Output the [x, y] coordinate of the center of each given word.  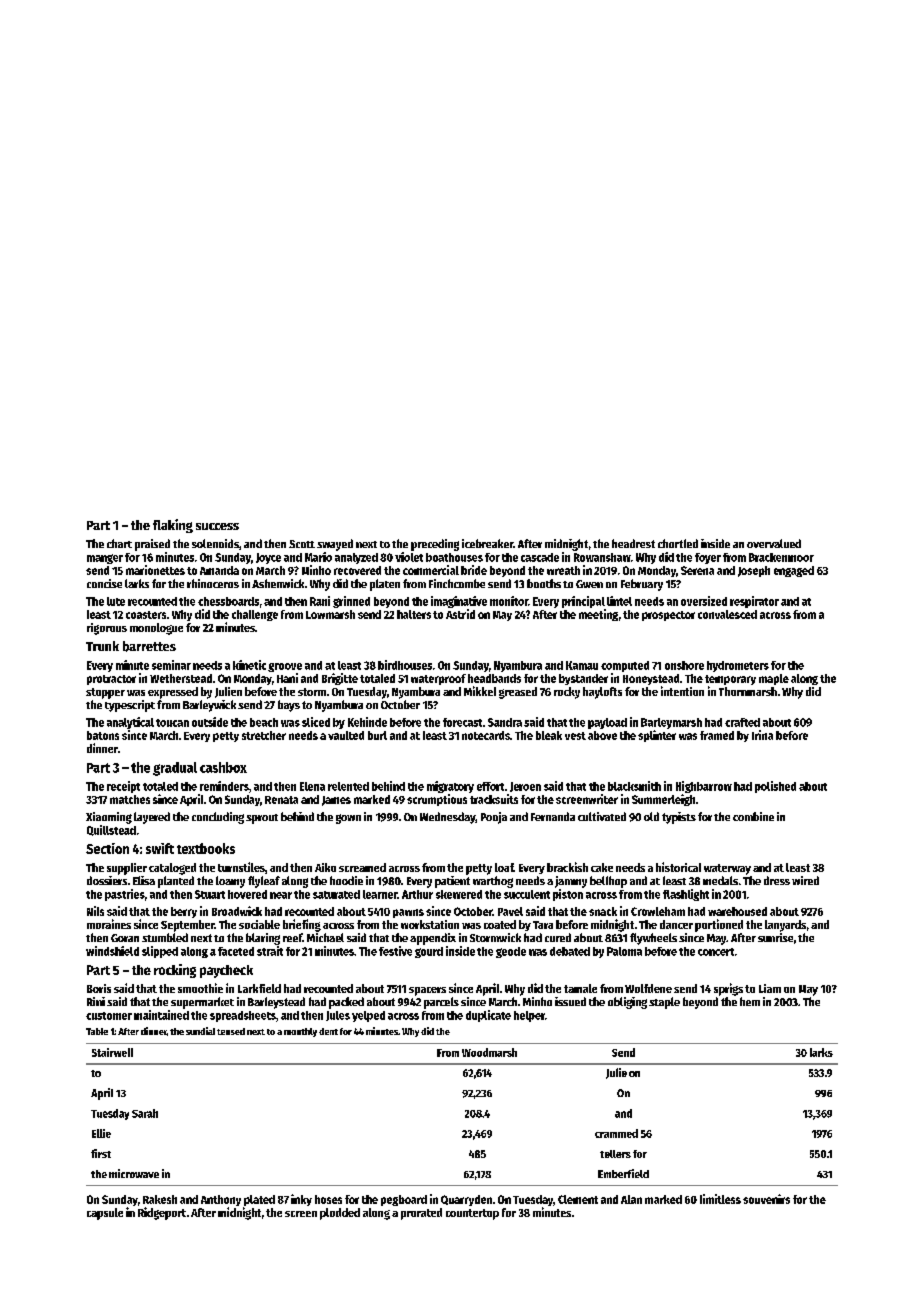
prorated [421, 1214]
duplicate [488, 1016]
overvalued [774, 543]
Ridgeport [162, 1213]
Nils [95, 911]
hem [750, 1001]
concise [104, 583]
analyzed [356, 558]
